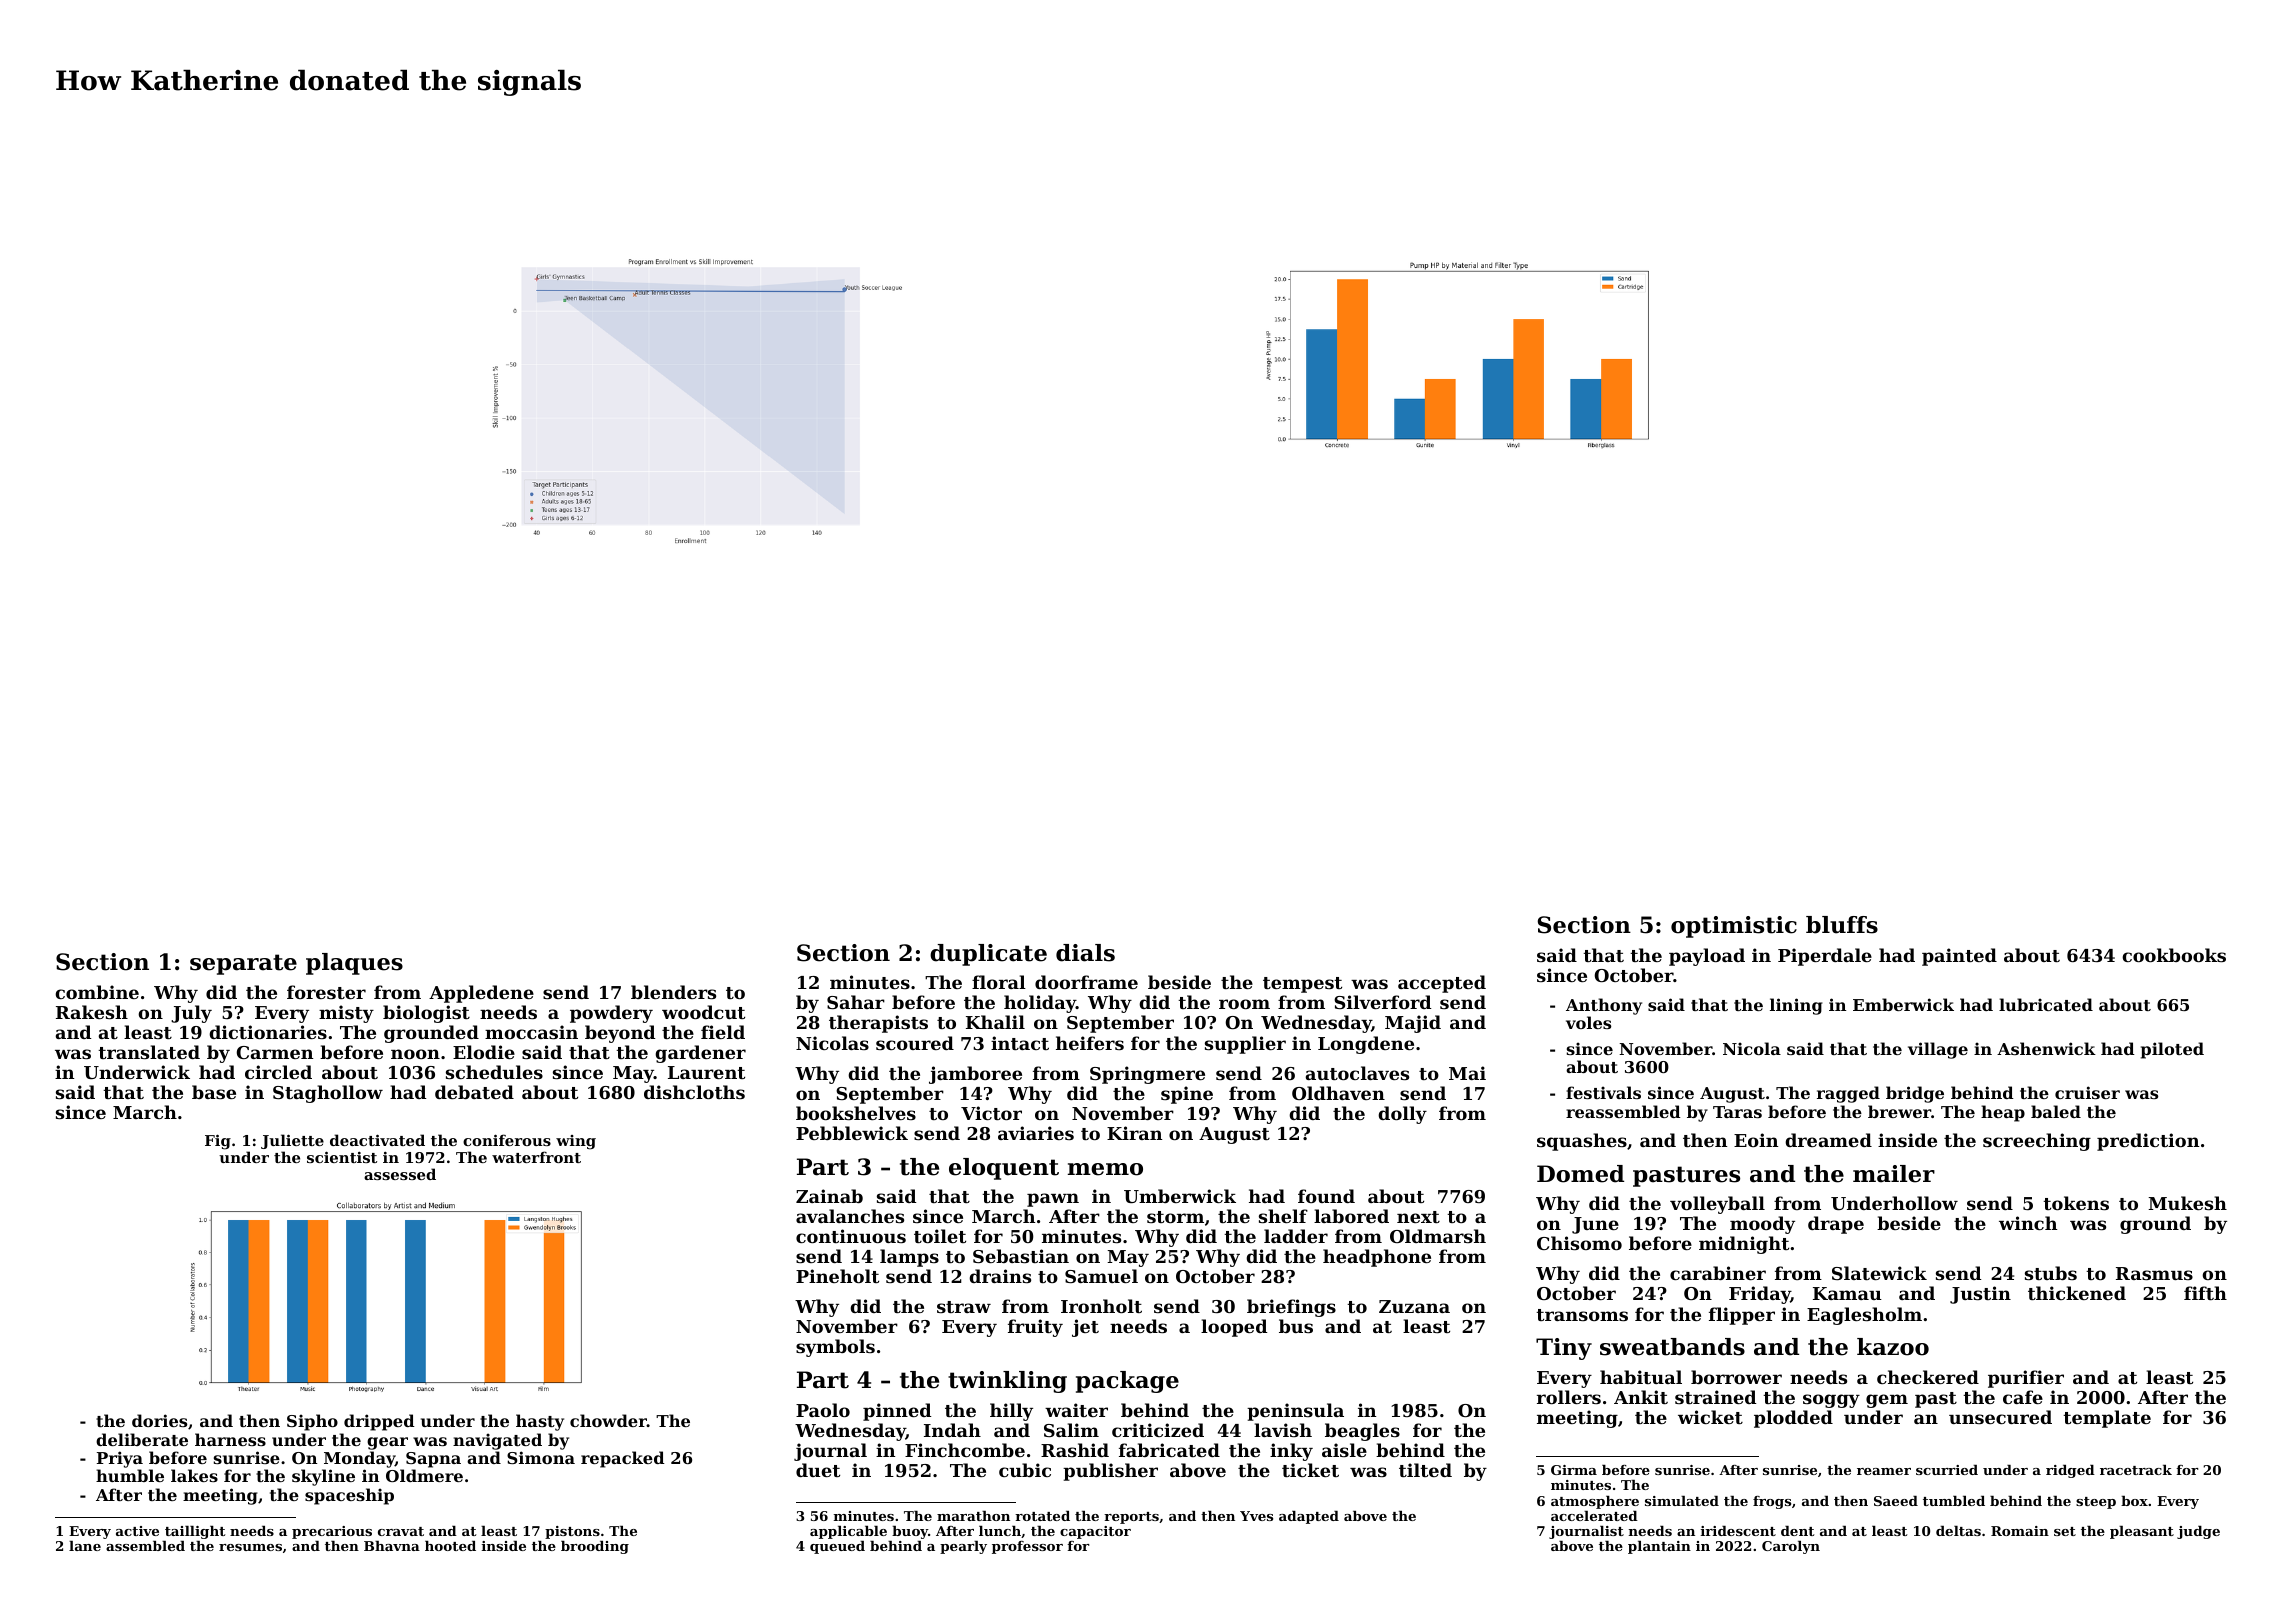 The width and height of the screenshot is (2282, 1614). I want to click on translated, so click(149, 1052).
